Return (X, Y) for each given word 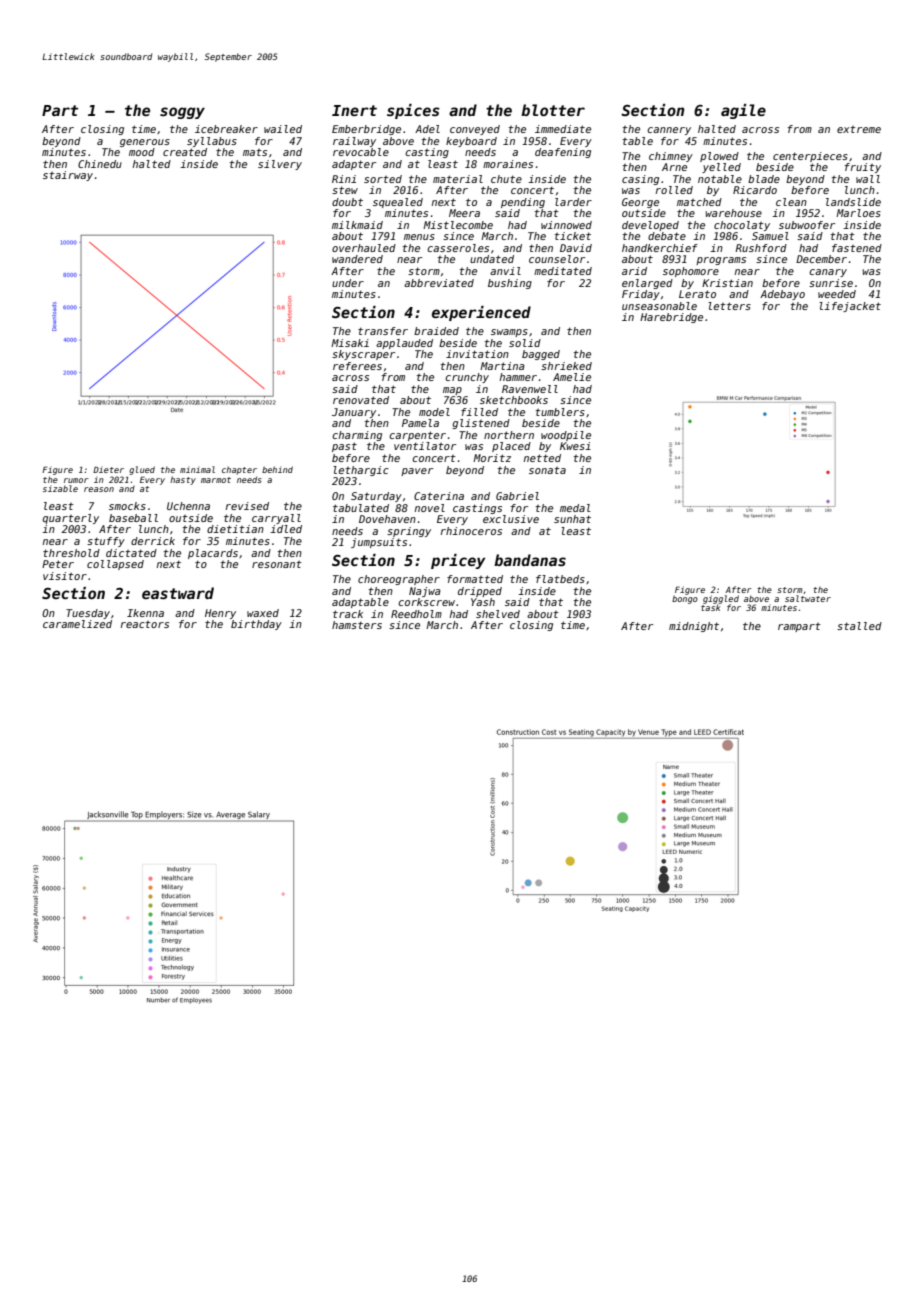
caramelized (77, 624)
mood (142, 152)
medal (575, 508)
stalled (859, 626)
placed (511, 447)
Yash (483, 602)
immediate (563, 129)
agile (743, 111)
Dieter (108, 469)
